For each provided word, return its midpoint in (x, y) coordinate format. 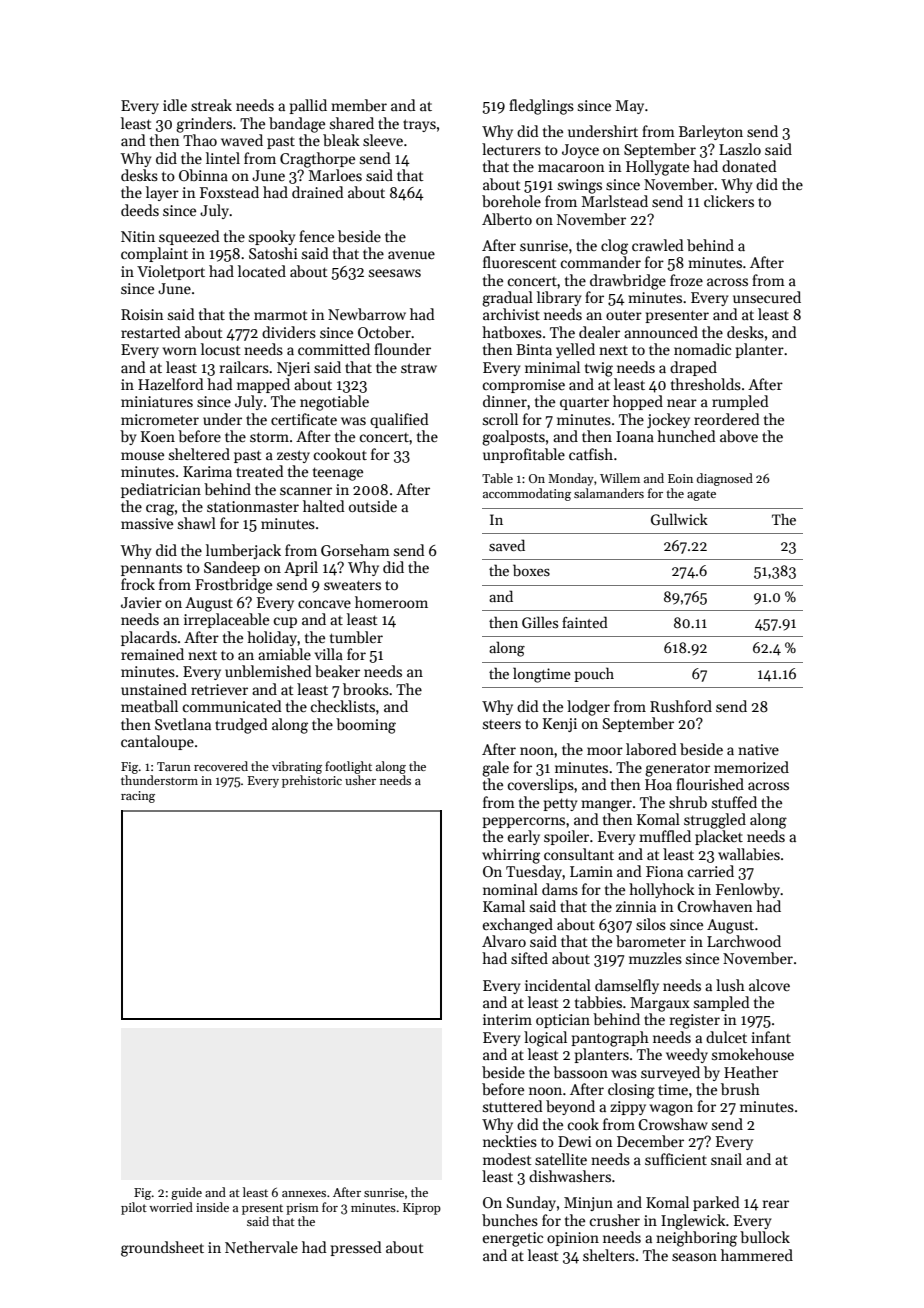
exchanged (518, 926)
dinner (505, 401)
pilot (134, 1208)
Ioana (635, 436)
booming (366, 726)
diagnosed (725, 479)
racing (138, 797)
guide (186, 1193)
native (758, 749)
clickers (729, 201)
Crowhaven (715, 906)
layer (162, 193)
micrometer (160, 419)
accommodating (527, 494)
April (301, 568)
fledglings (541, 107)
